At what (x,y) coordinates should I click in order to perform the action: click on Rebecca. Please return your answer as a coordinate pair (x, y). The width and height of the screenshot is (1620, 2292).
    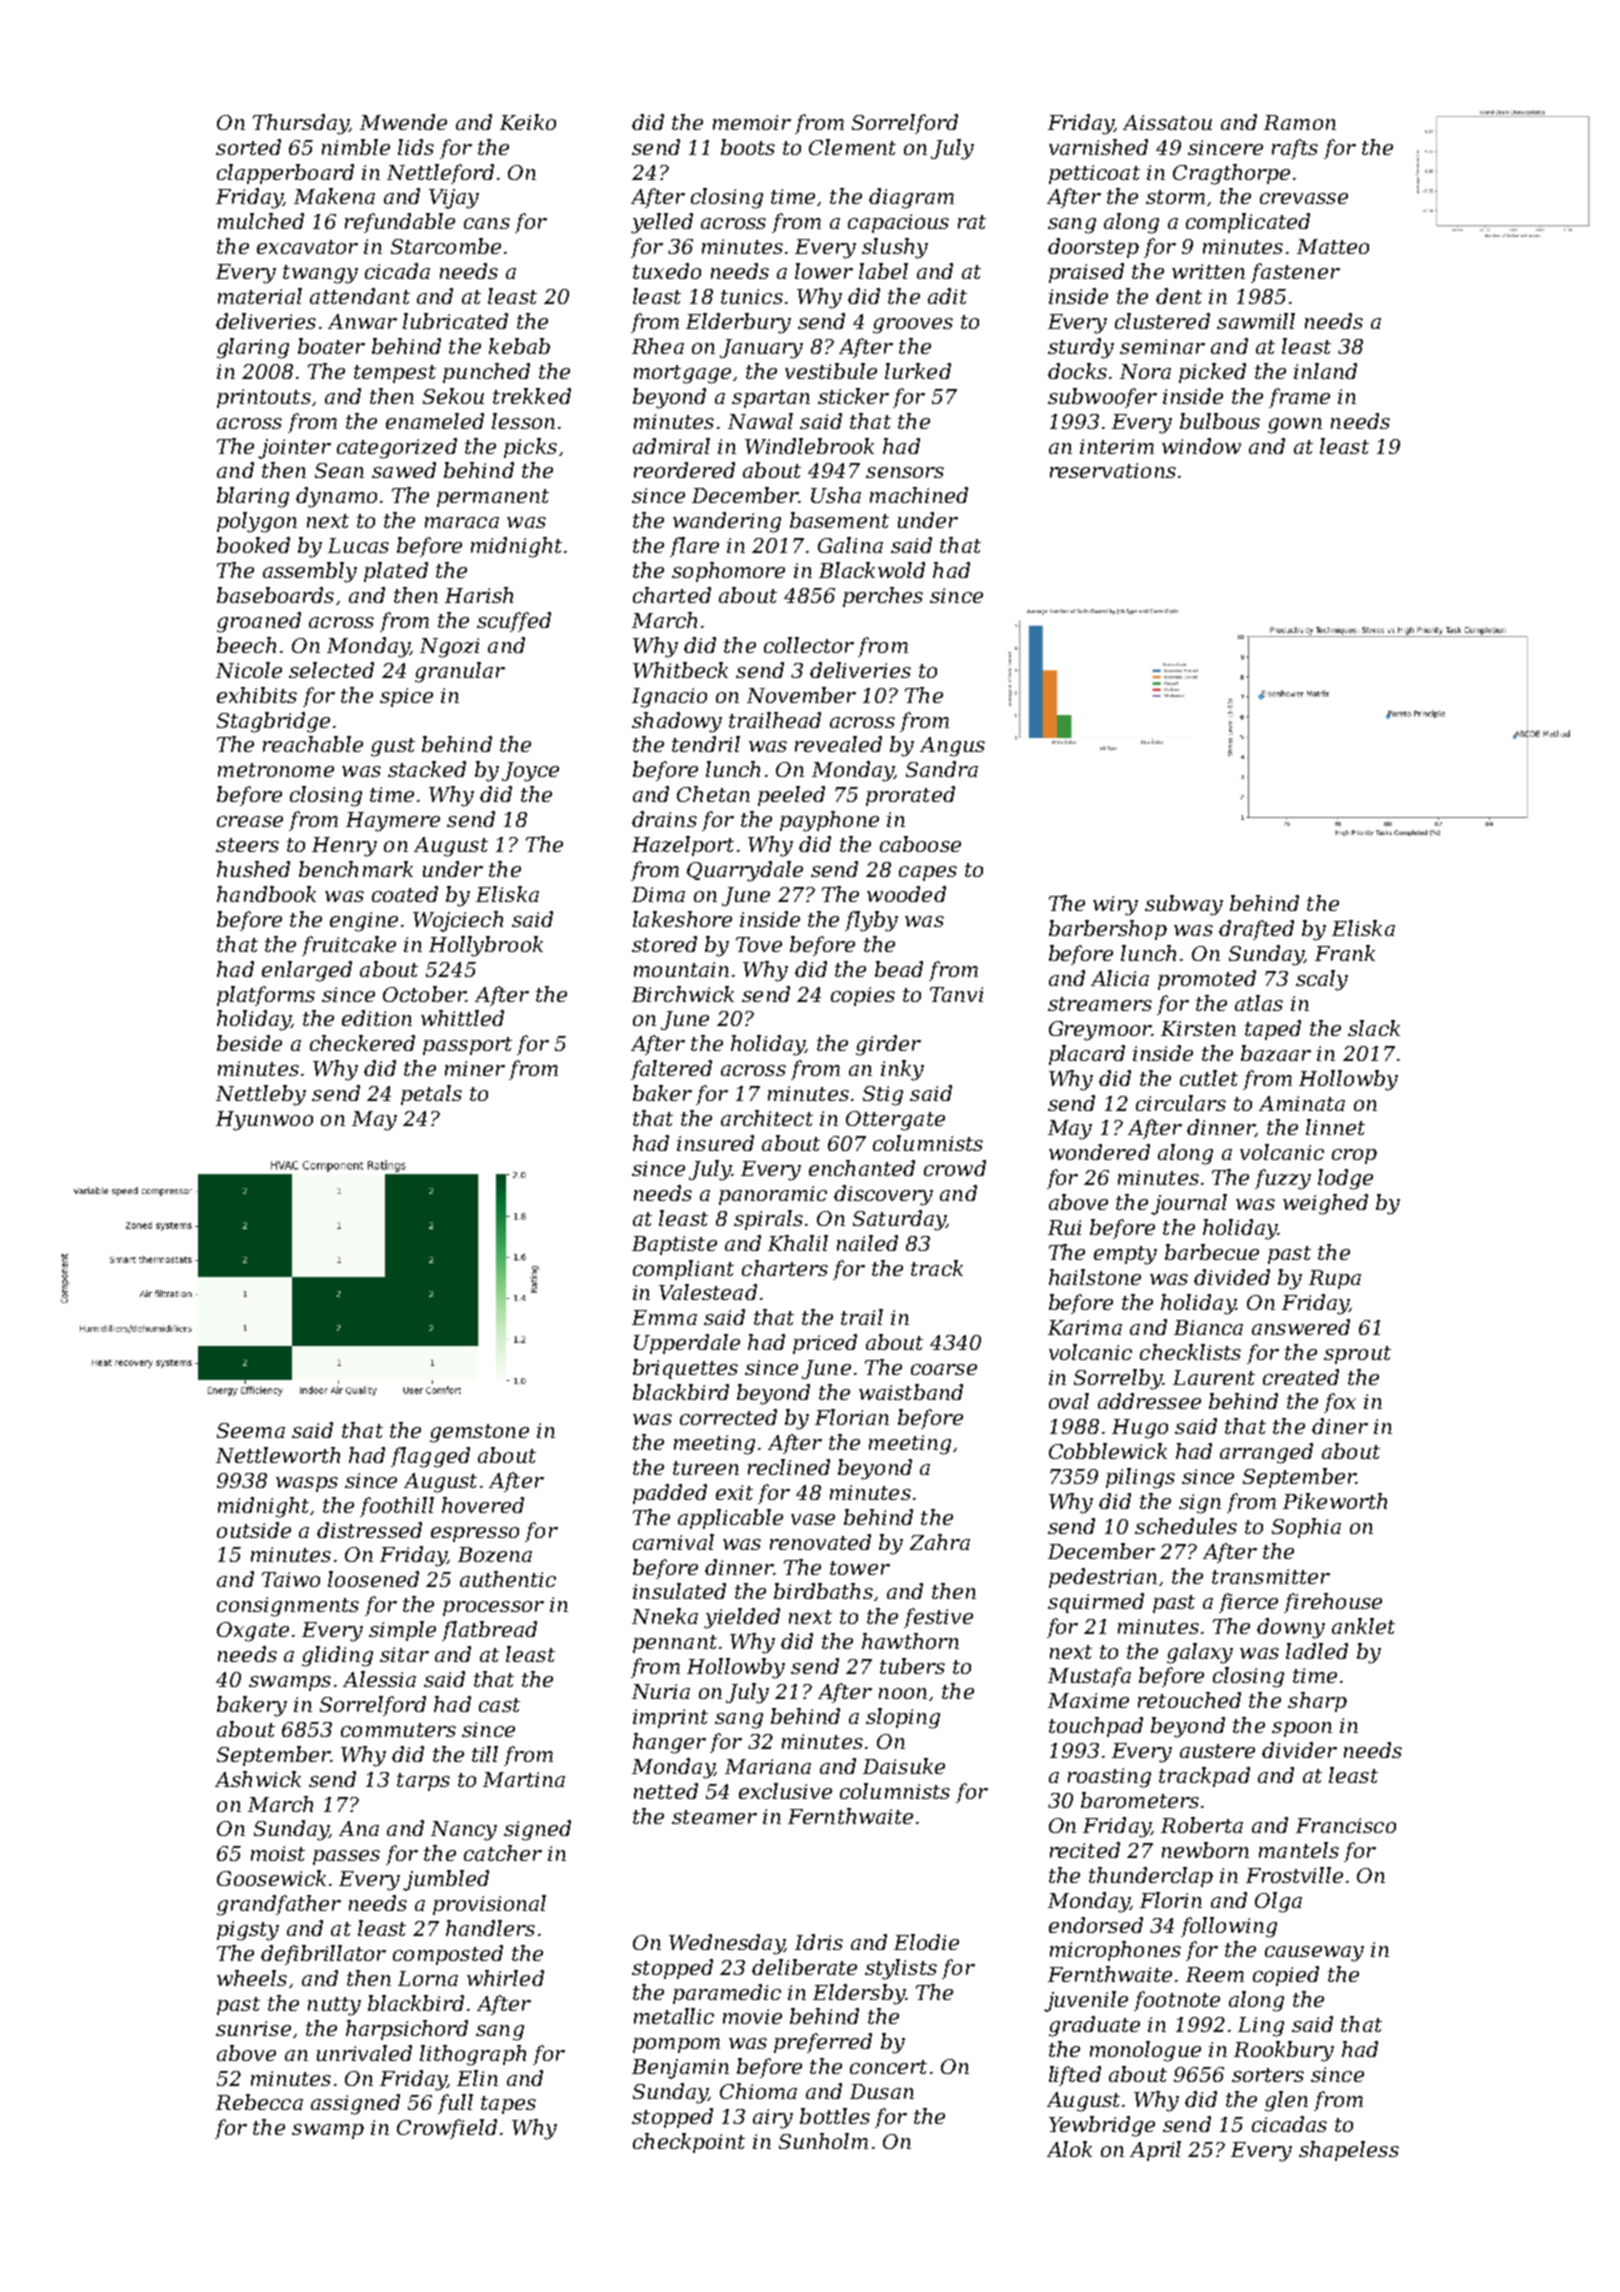
    Looking at the image, I should click on (259, 2102).
